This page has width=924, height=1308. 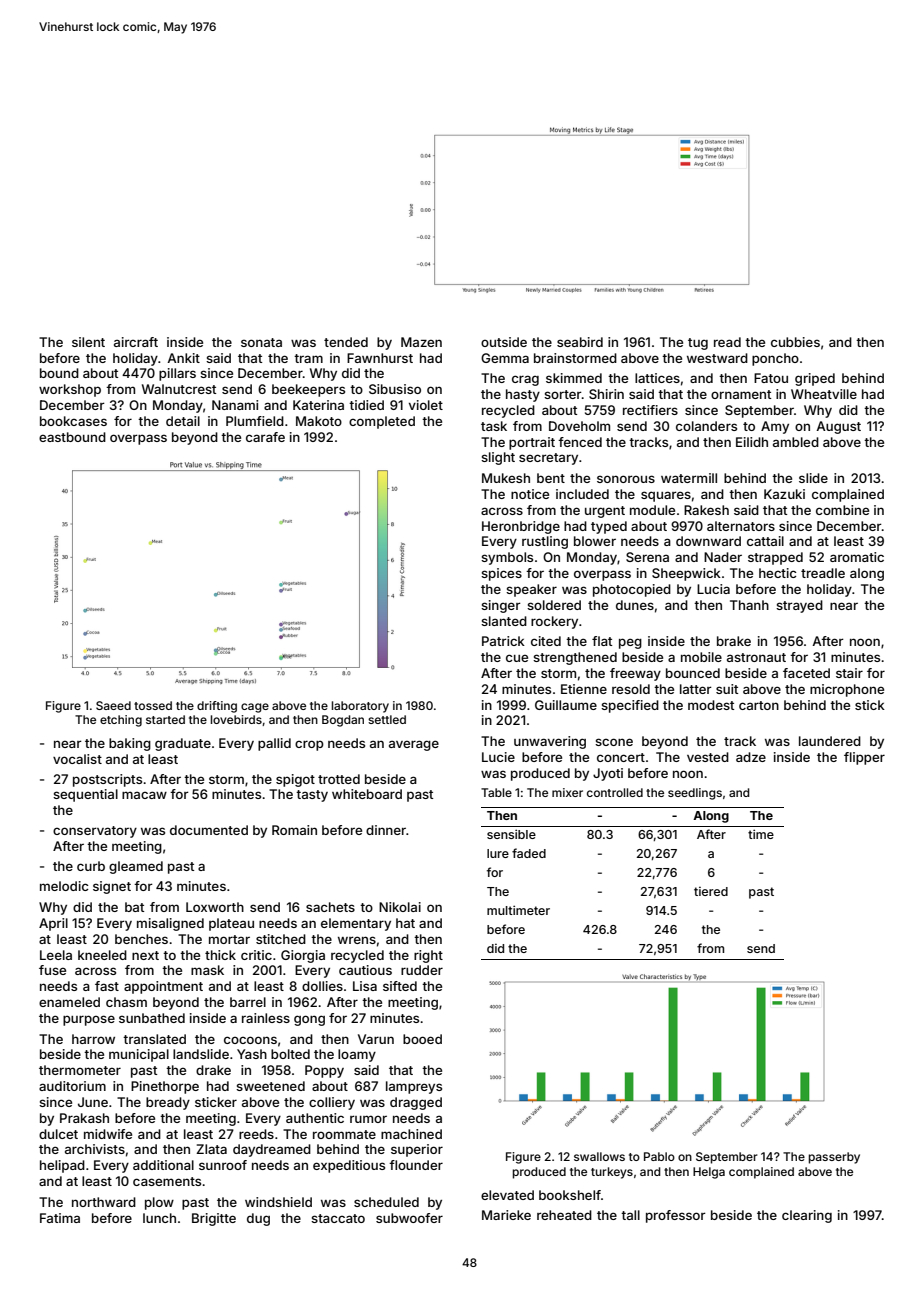 I want to click on completed, so click(x=382, y=422).
